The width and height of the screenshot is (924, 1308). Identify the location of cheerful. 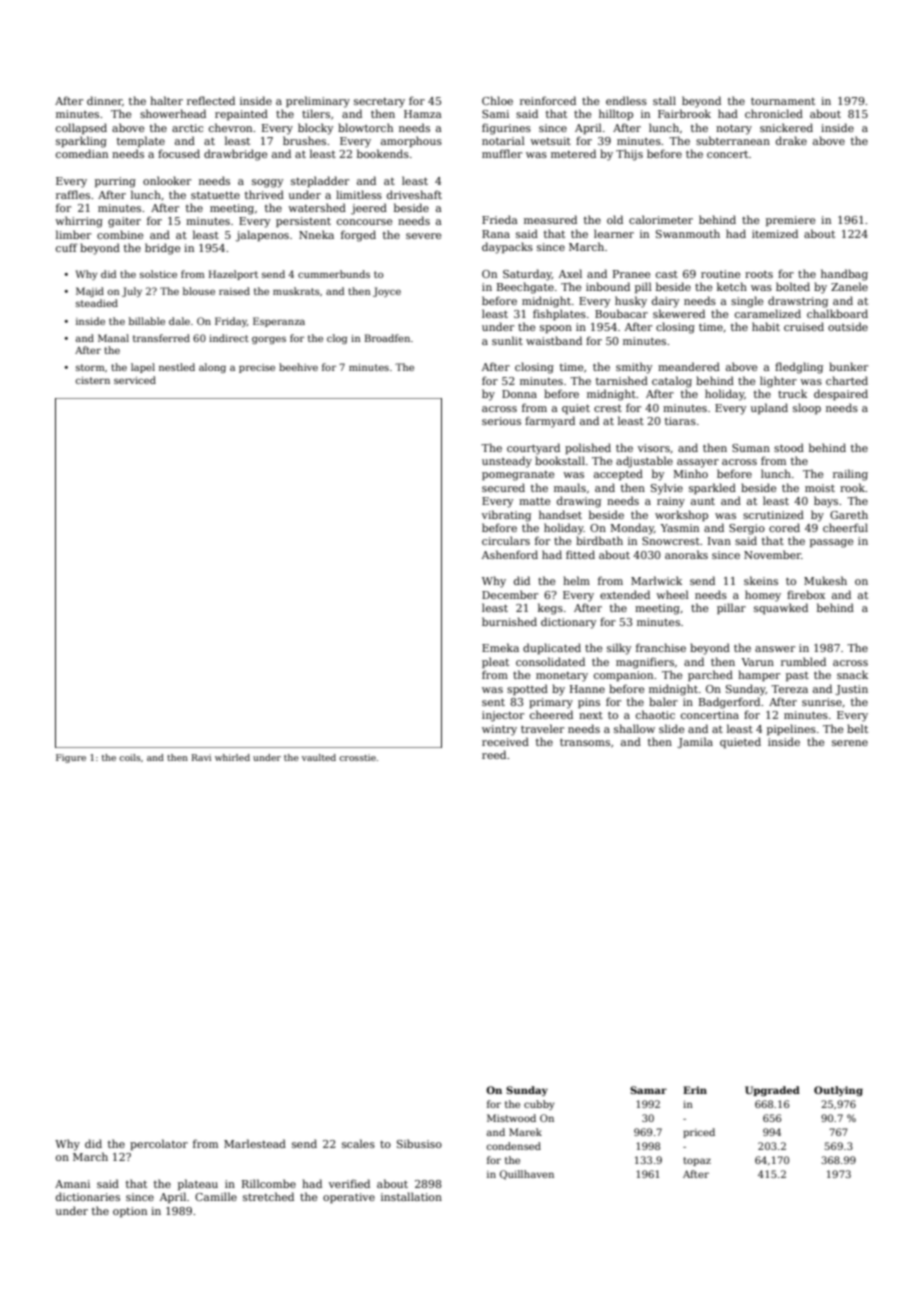
(845, 527).
